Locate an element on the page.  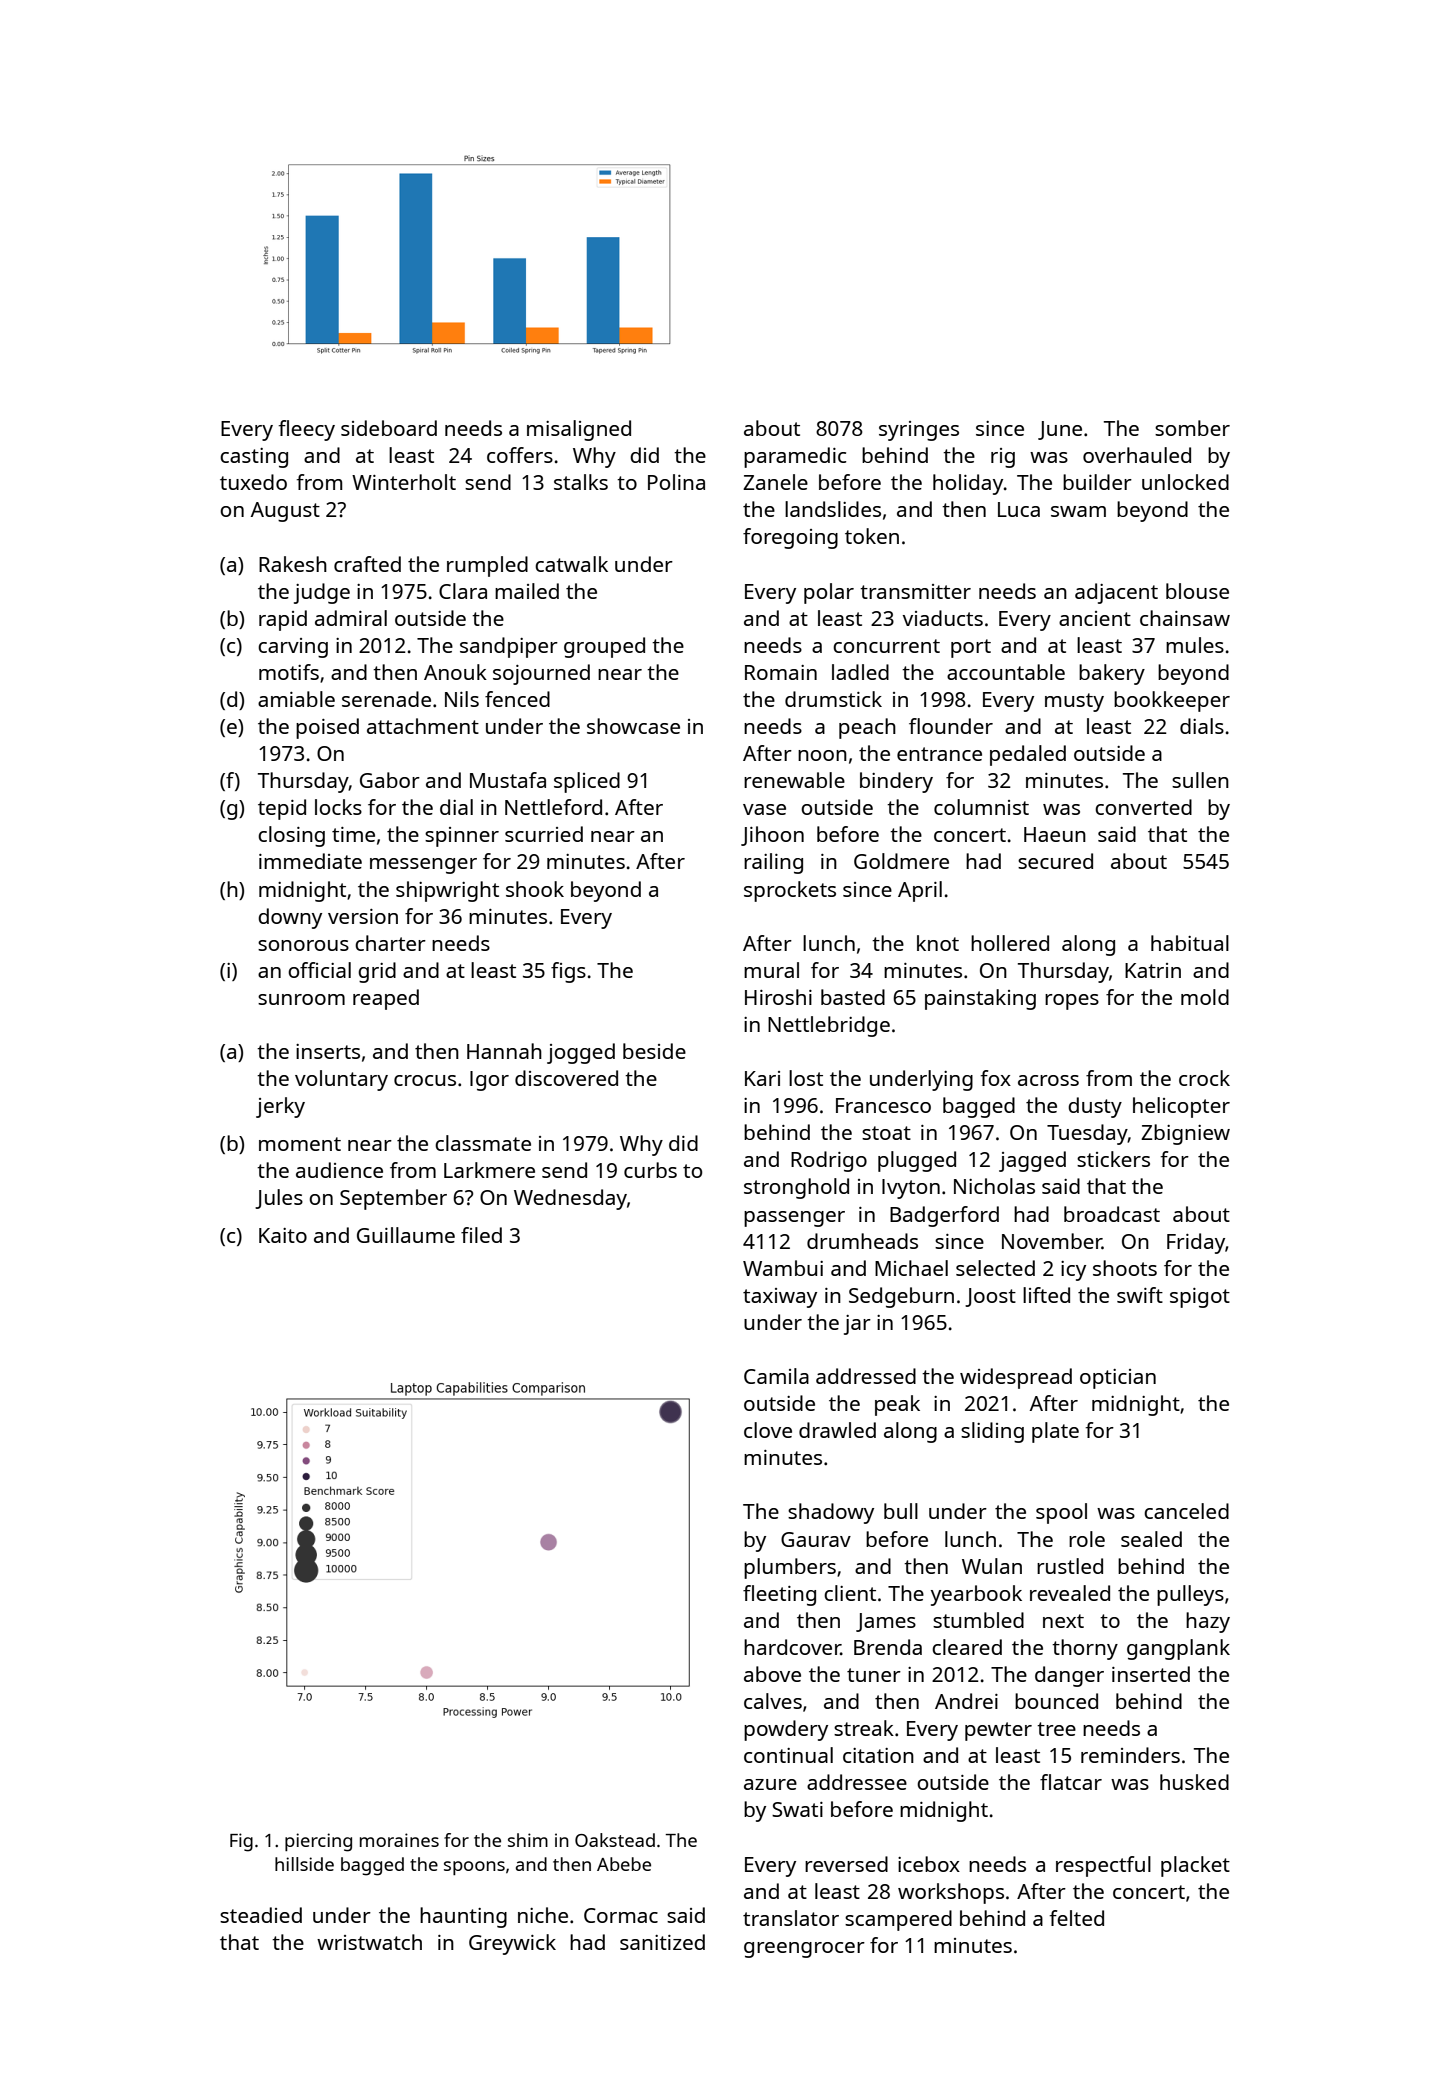
wristwatch is located at coordinates (369, 1942).
